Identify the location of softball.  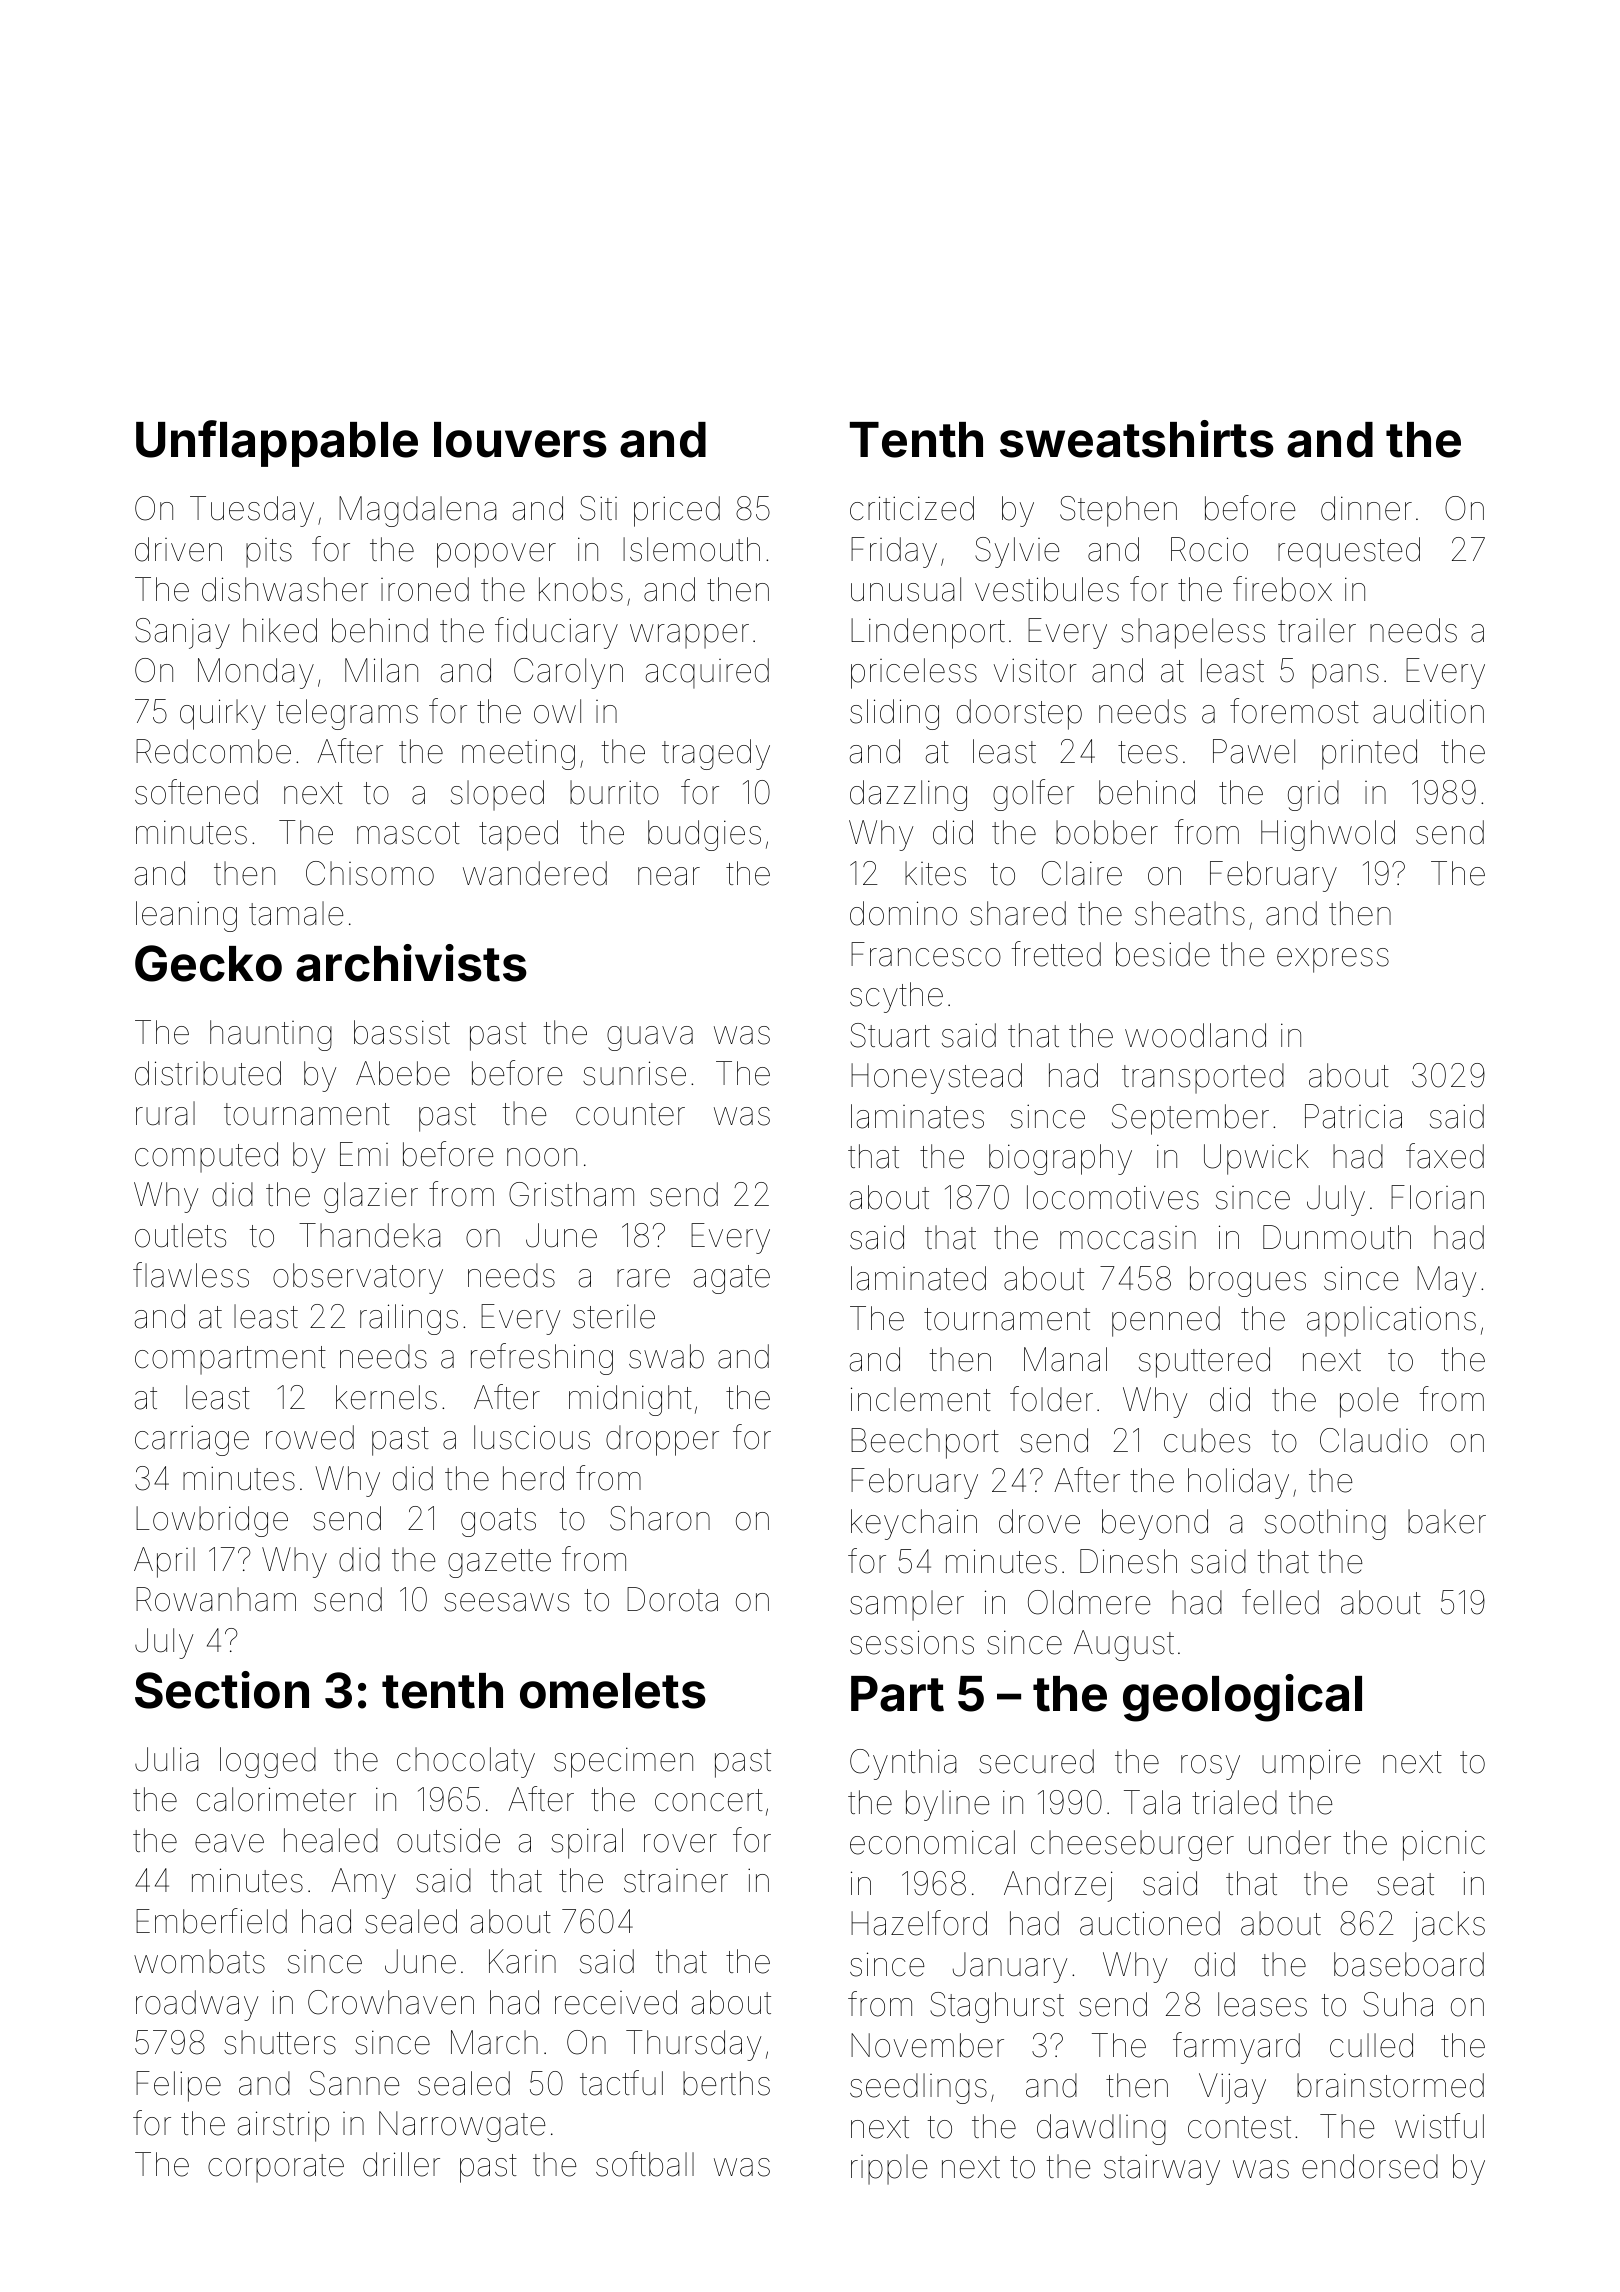
(645, 2164).
